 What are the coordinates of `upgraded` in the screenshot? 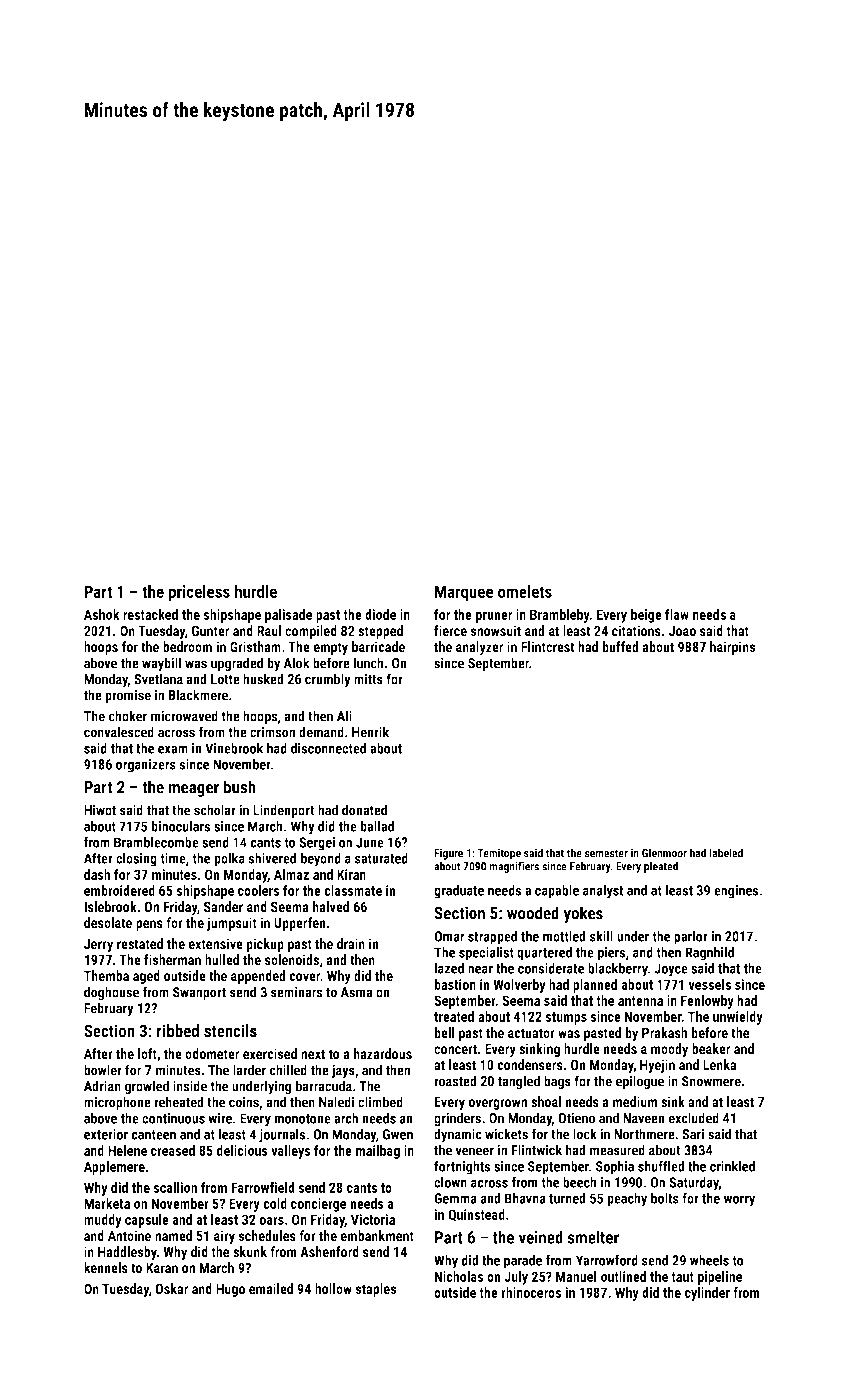 It's located at (237, 664).
